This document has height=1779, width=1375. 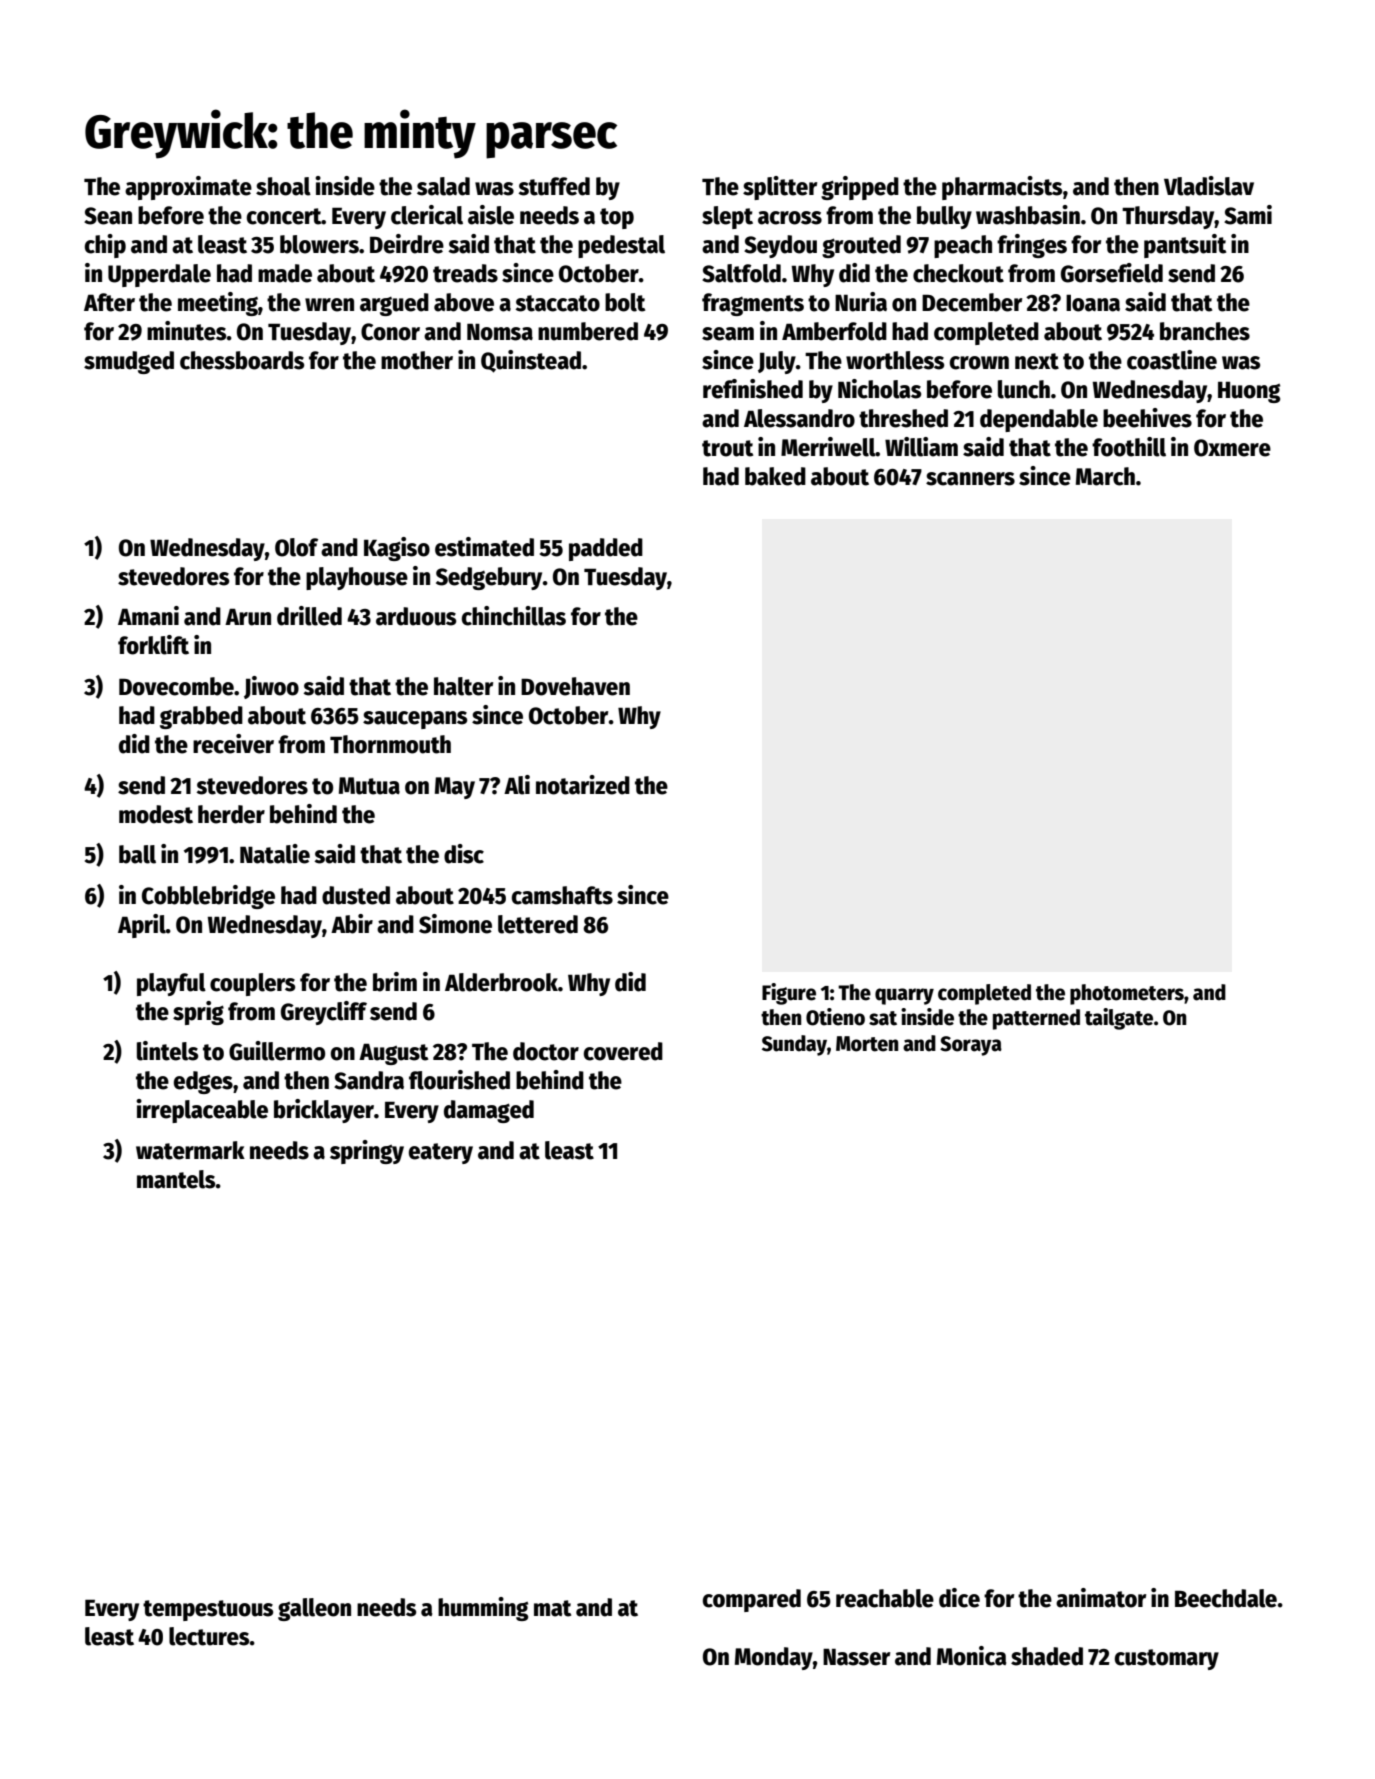 I want to click on compared, so click(x=752, y=1600).
